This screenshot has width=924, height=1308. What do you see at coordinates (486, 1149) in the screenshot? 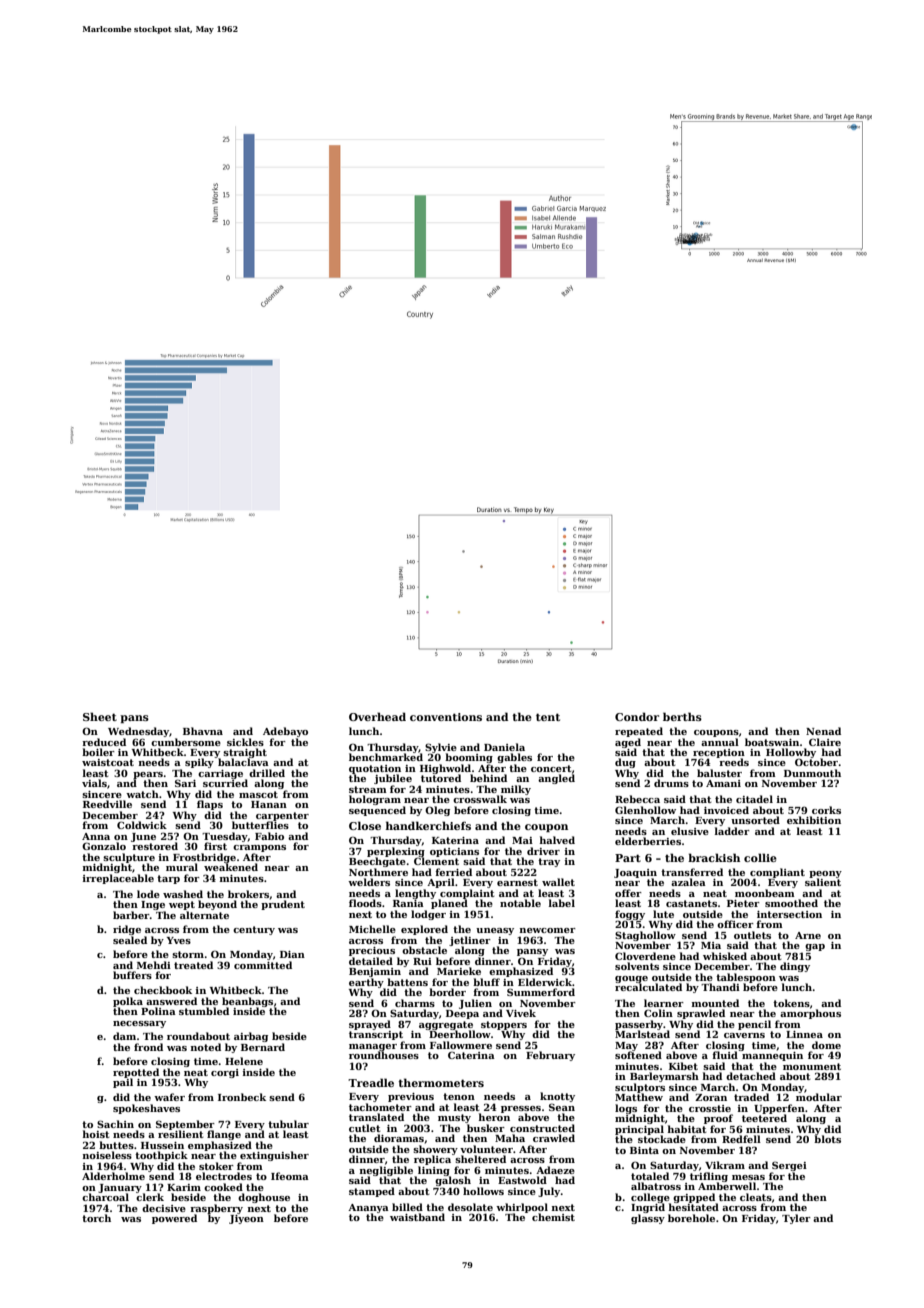
I see `volunteer` at bounding box center [486, 1149].
